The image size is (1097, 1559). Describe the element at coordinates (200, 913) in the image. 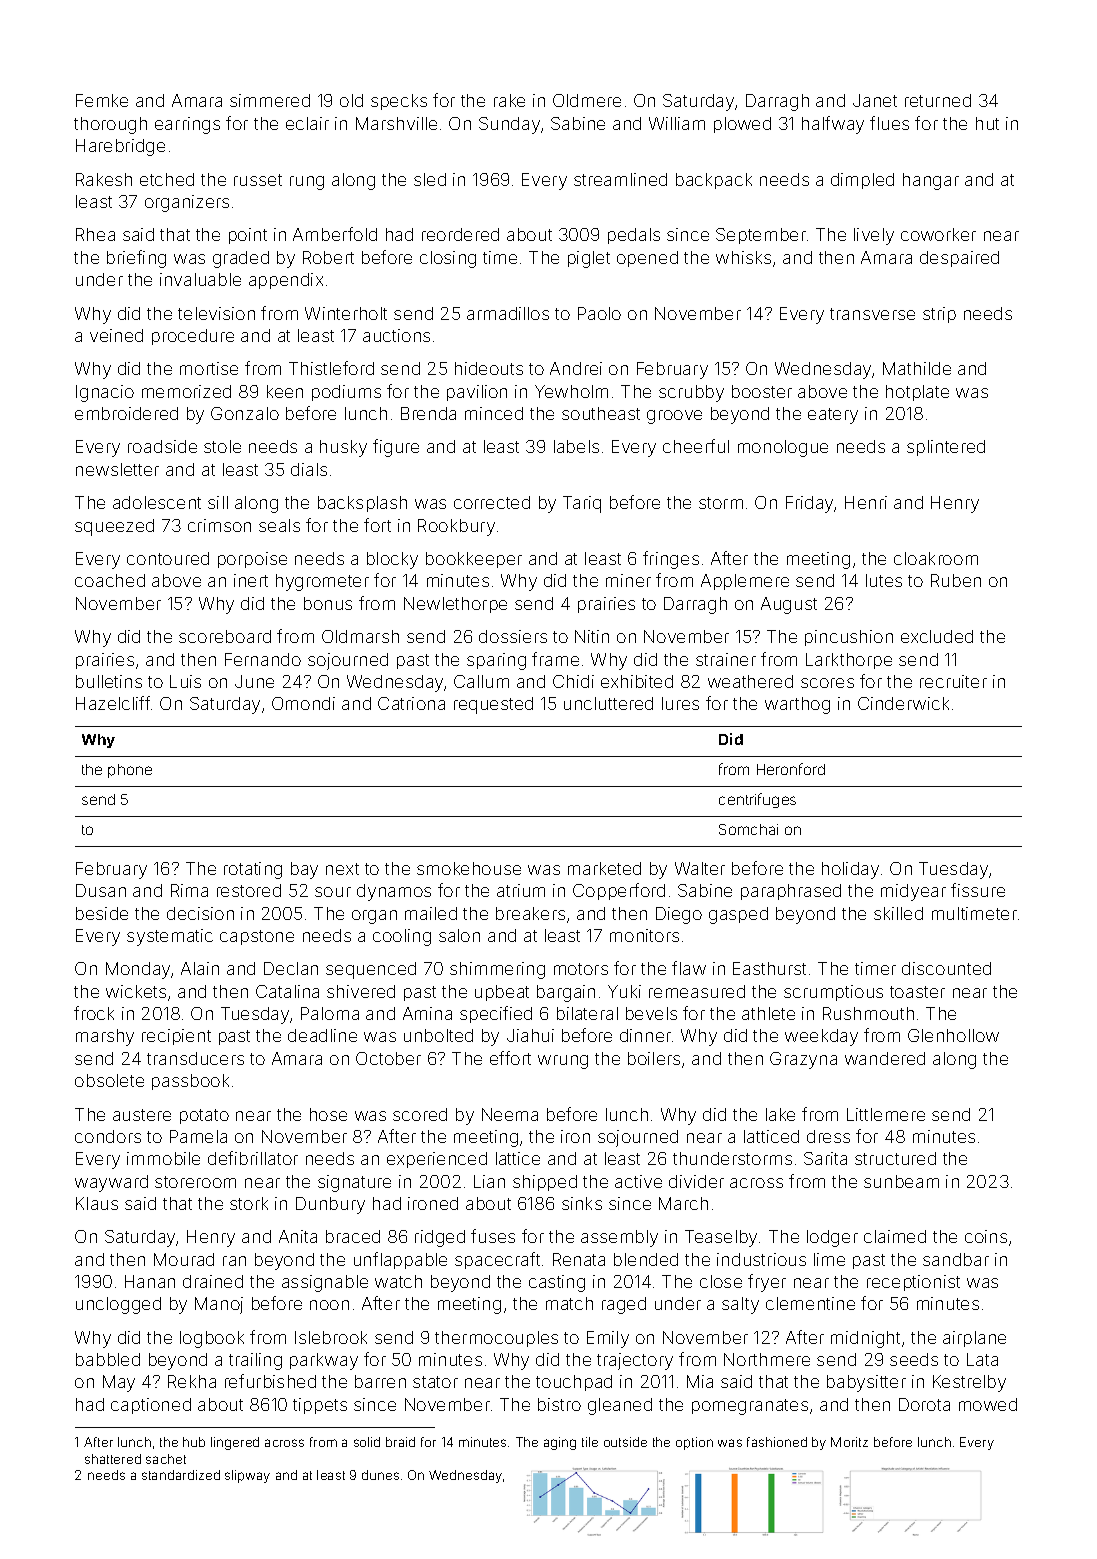

I see `decision` at that location.
